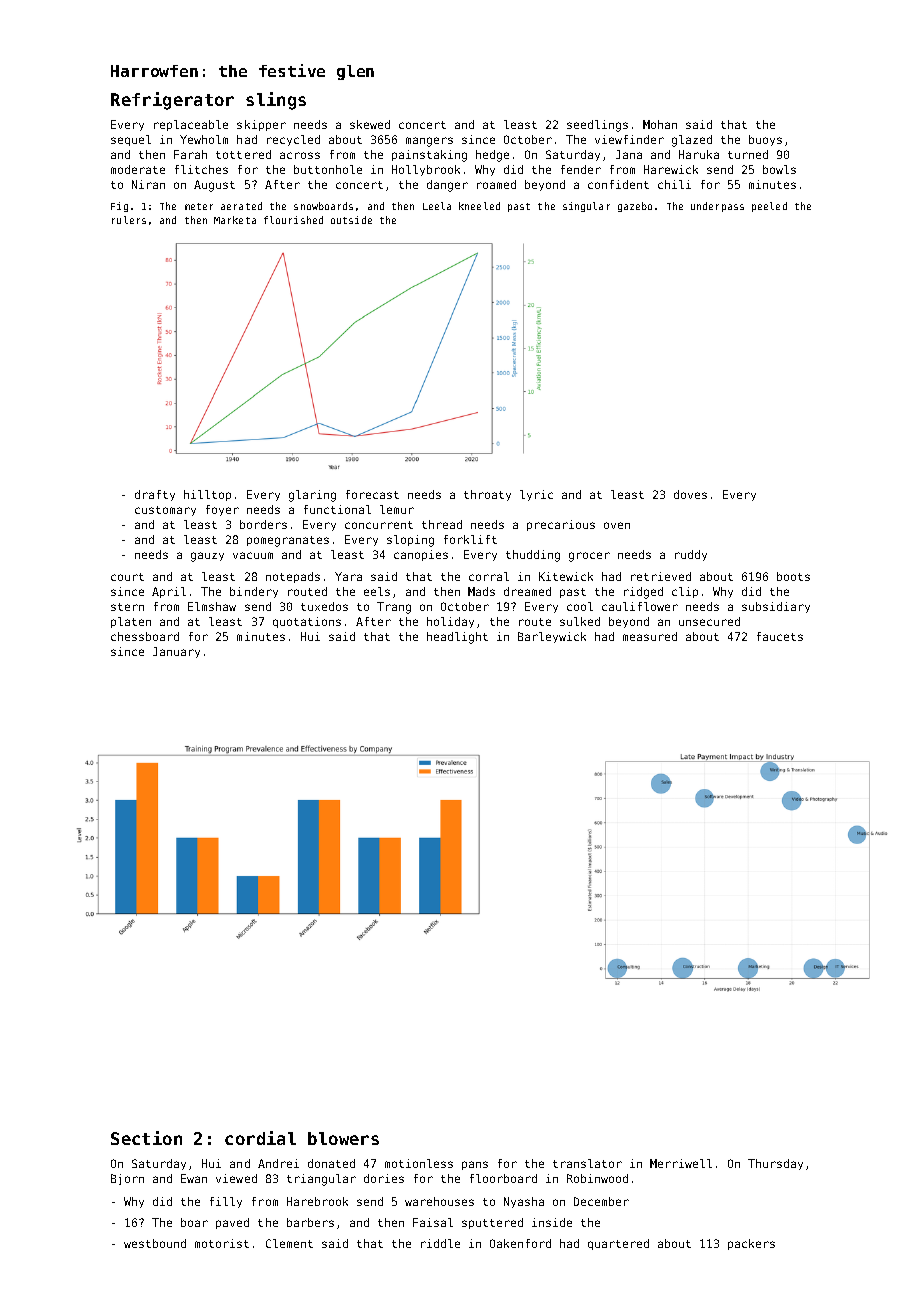 The image size is (924, 1308). Describe the element at coordinates (751, 1244) in the page. I see `packers` at that location.
